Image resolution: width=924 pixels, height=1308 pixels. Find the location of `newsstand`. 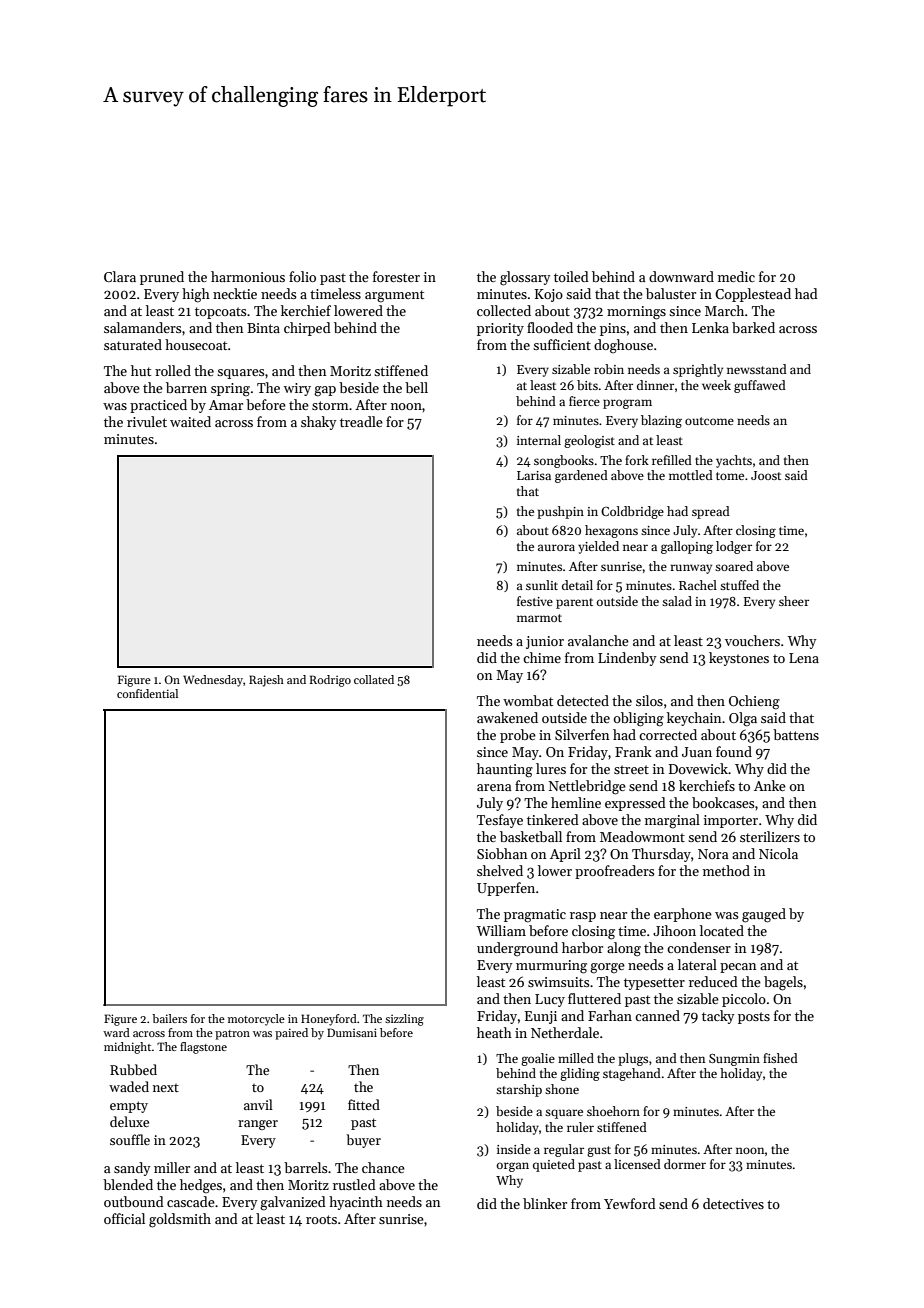

newsstand is located at coordinates (757, 369).
